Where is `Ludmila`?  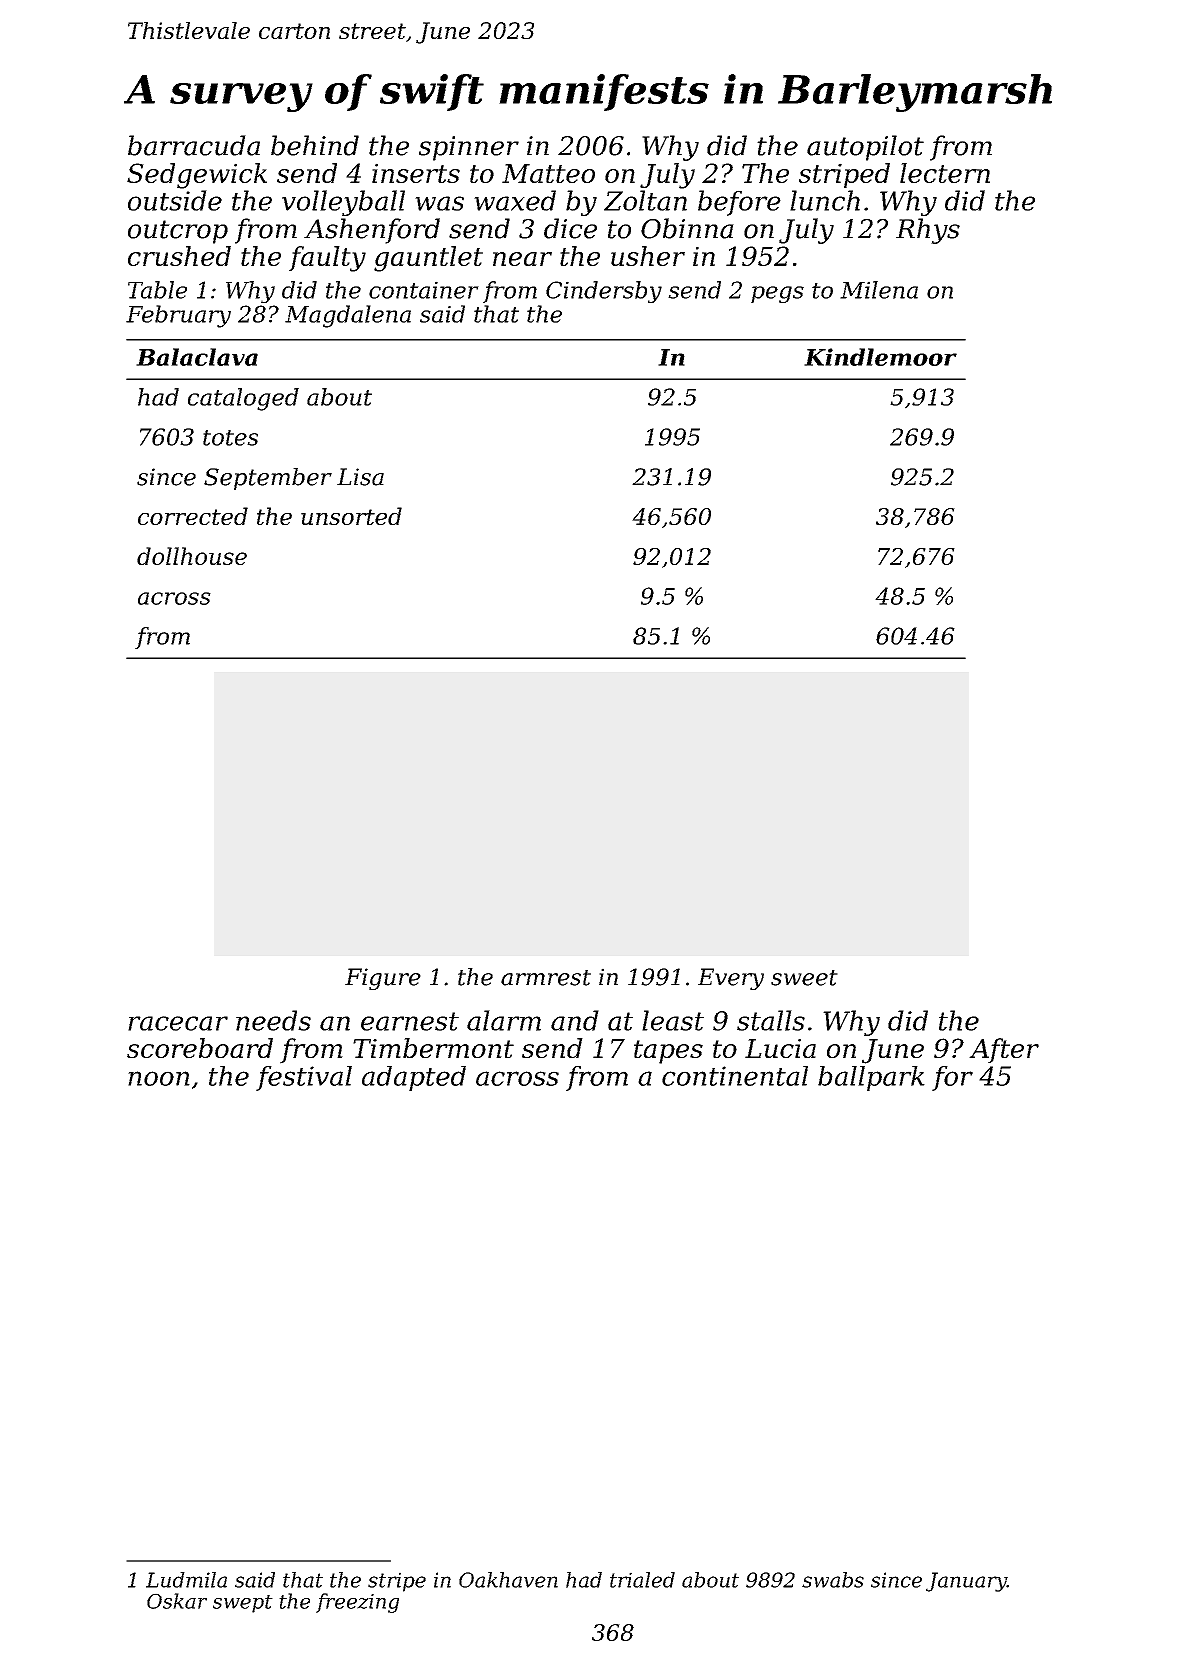
Ludmila is located at coordinates (186, 1580).
